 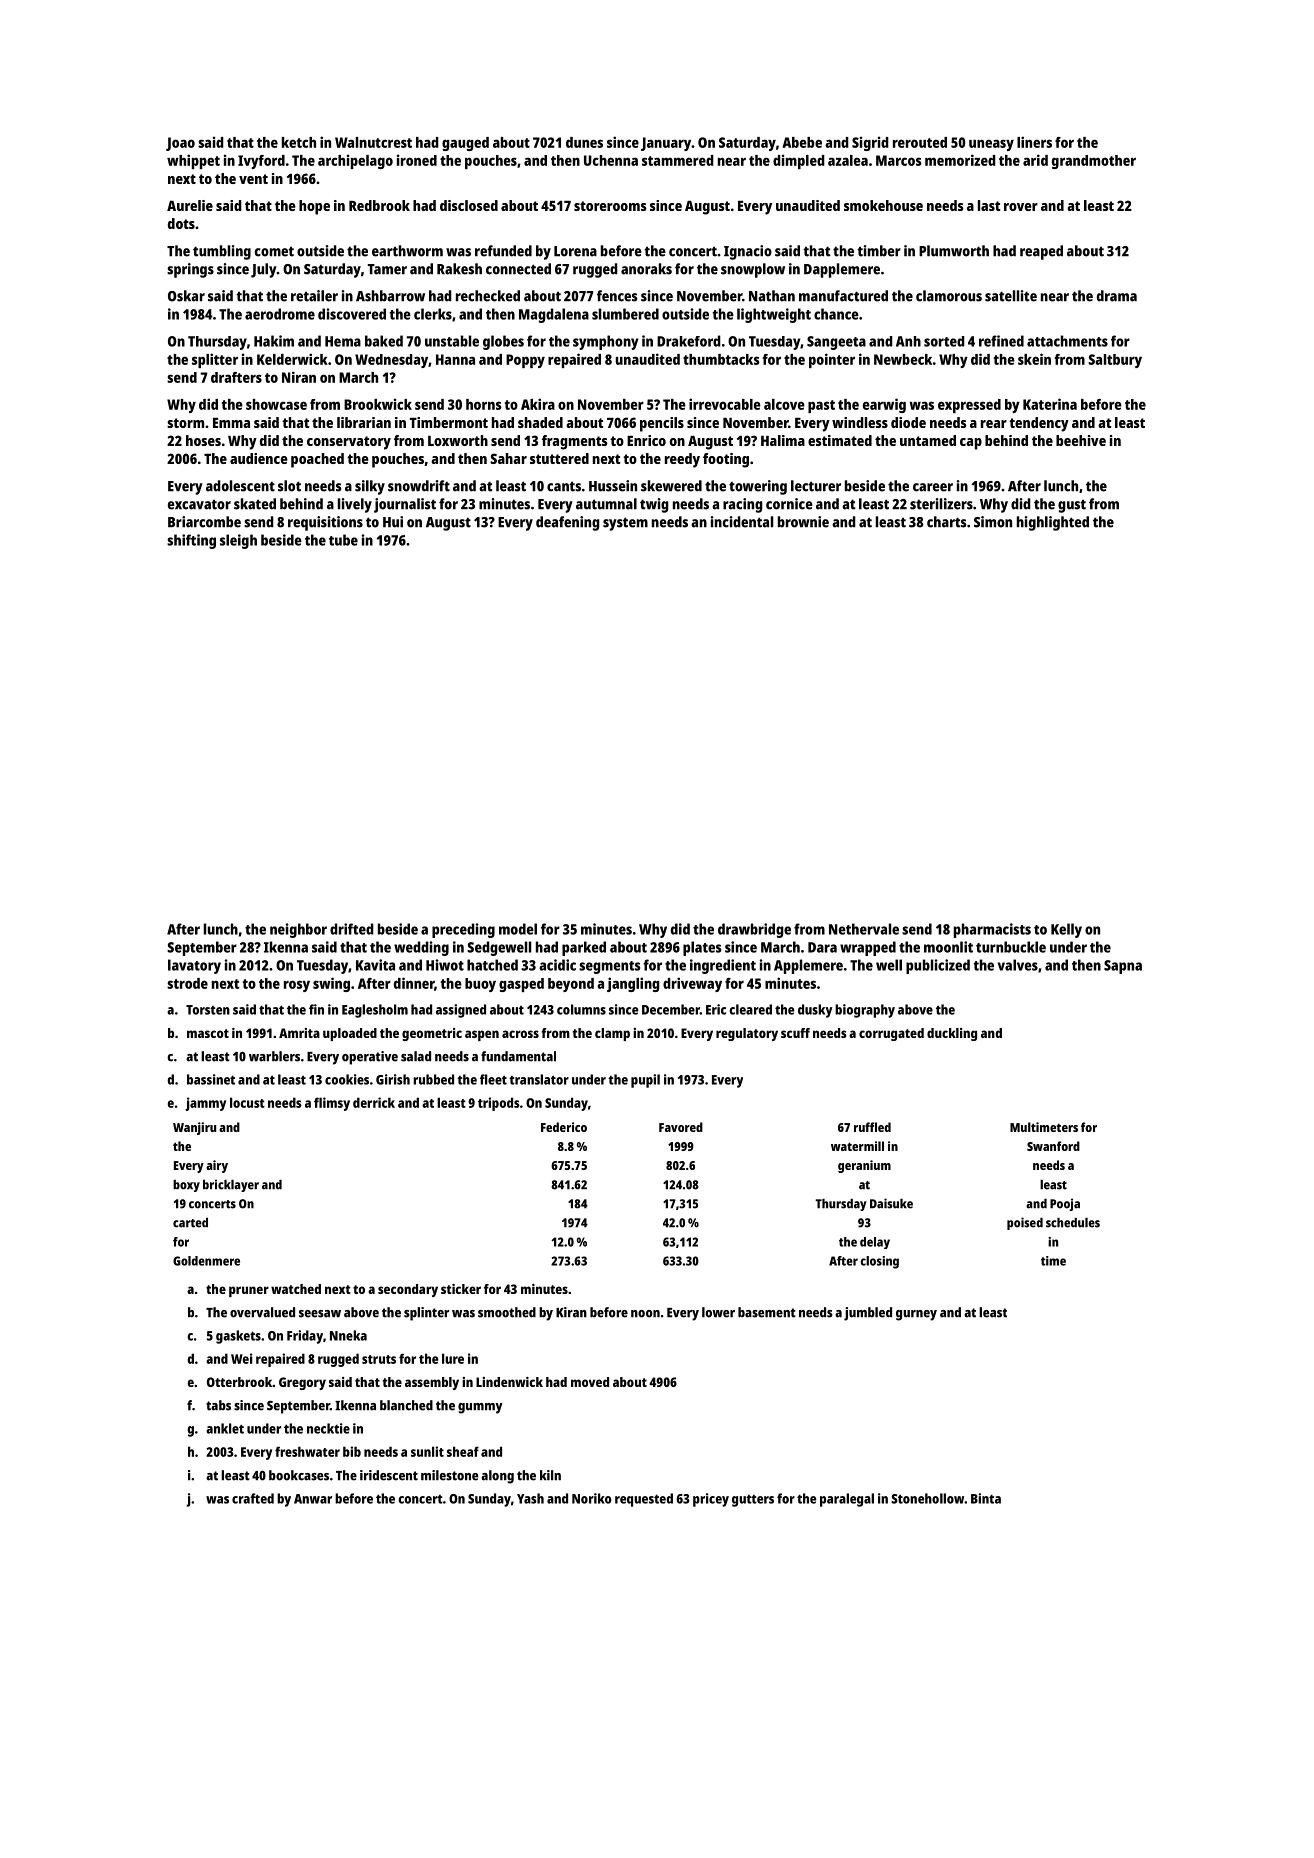 What do you see at coordinates (678, 160) in the document?
I see `stammered` at bounding box center [678, 160].
